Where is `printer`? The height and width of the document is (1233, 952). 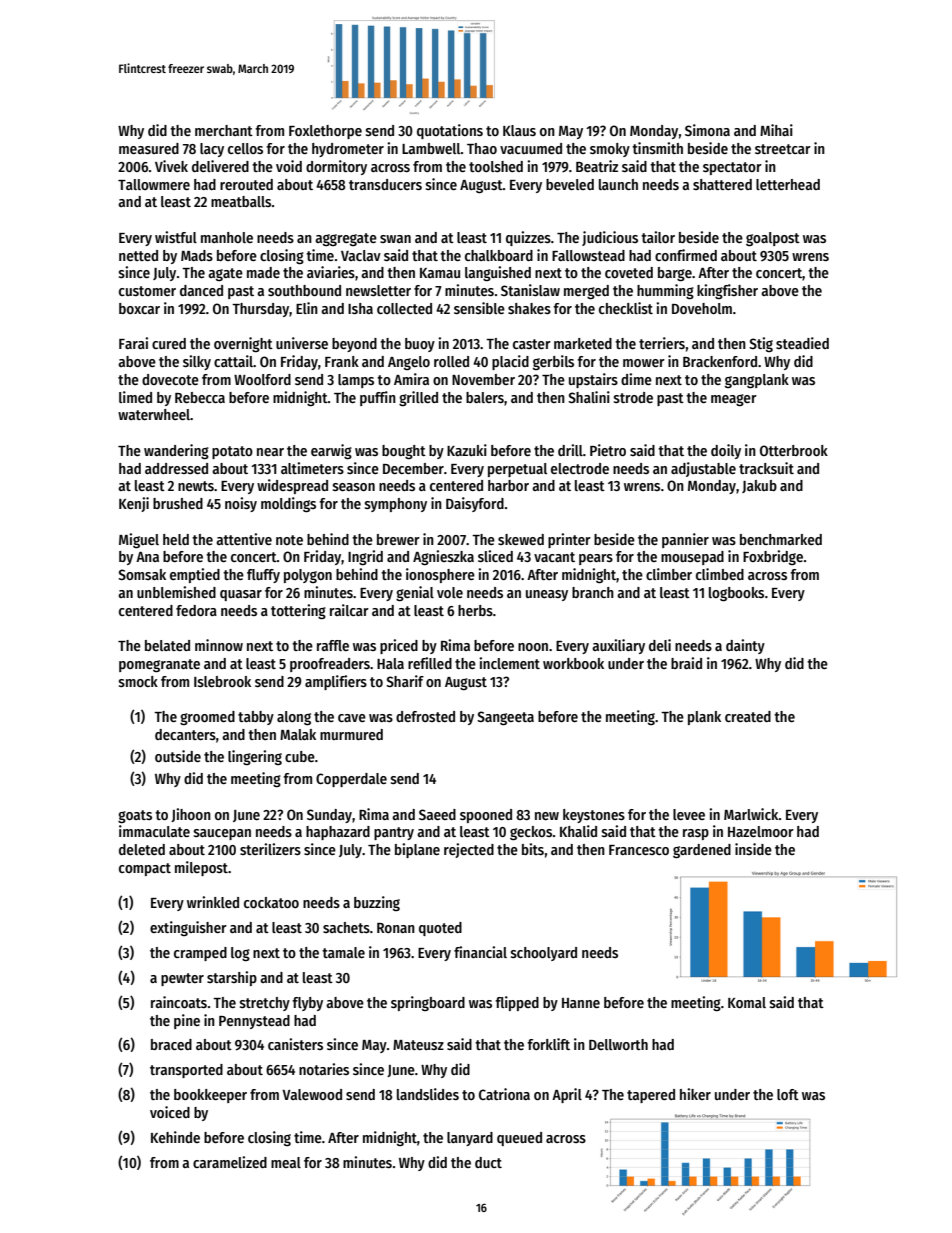 printer is located at coordinates (569, 540).
